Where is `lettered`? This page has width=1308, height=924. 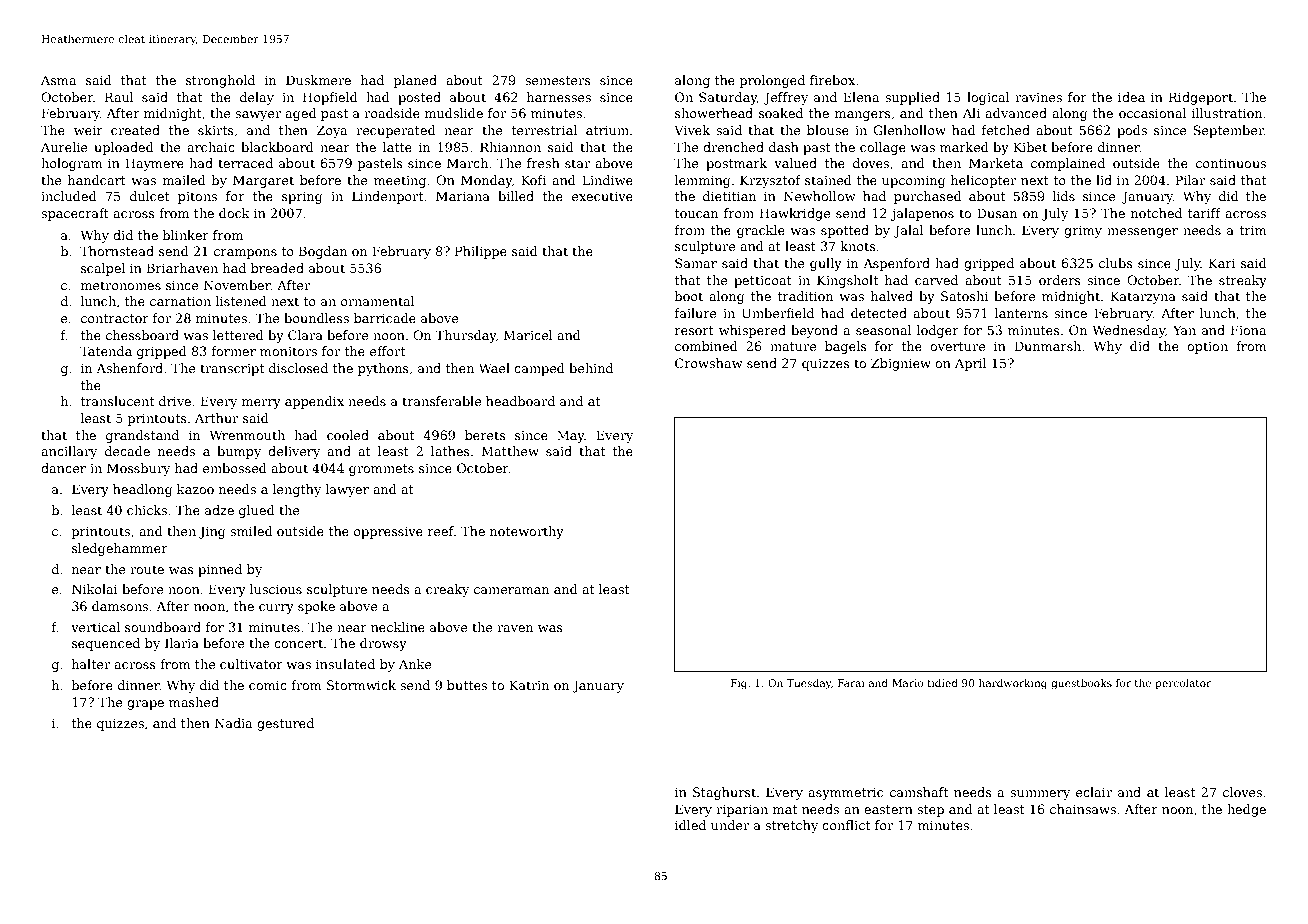 lettered is located at coordinates (238, 335).
